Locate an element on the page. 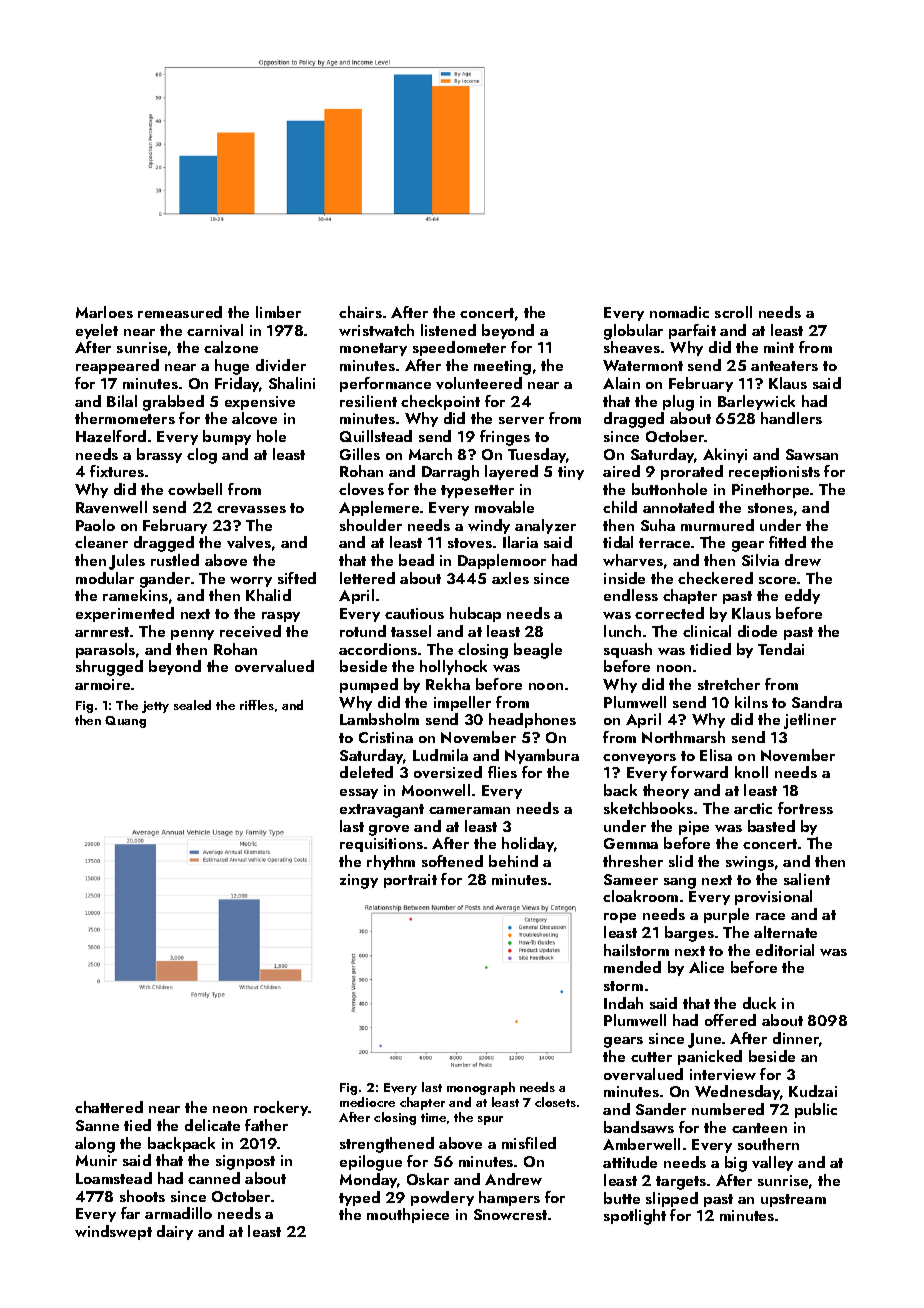  limber is located at coordinates (278, 312).
